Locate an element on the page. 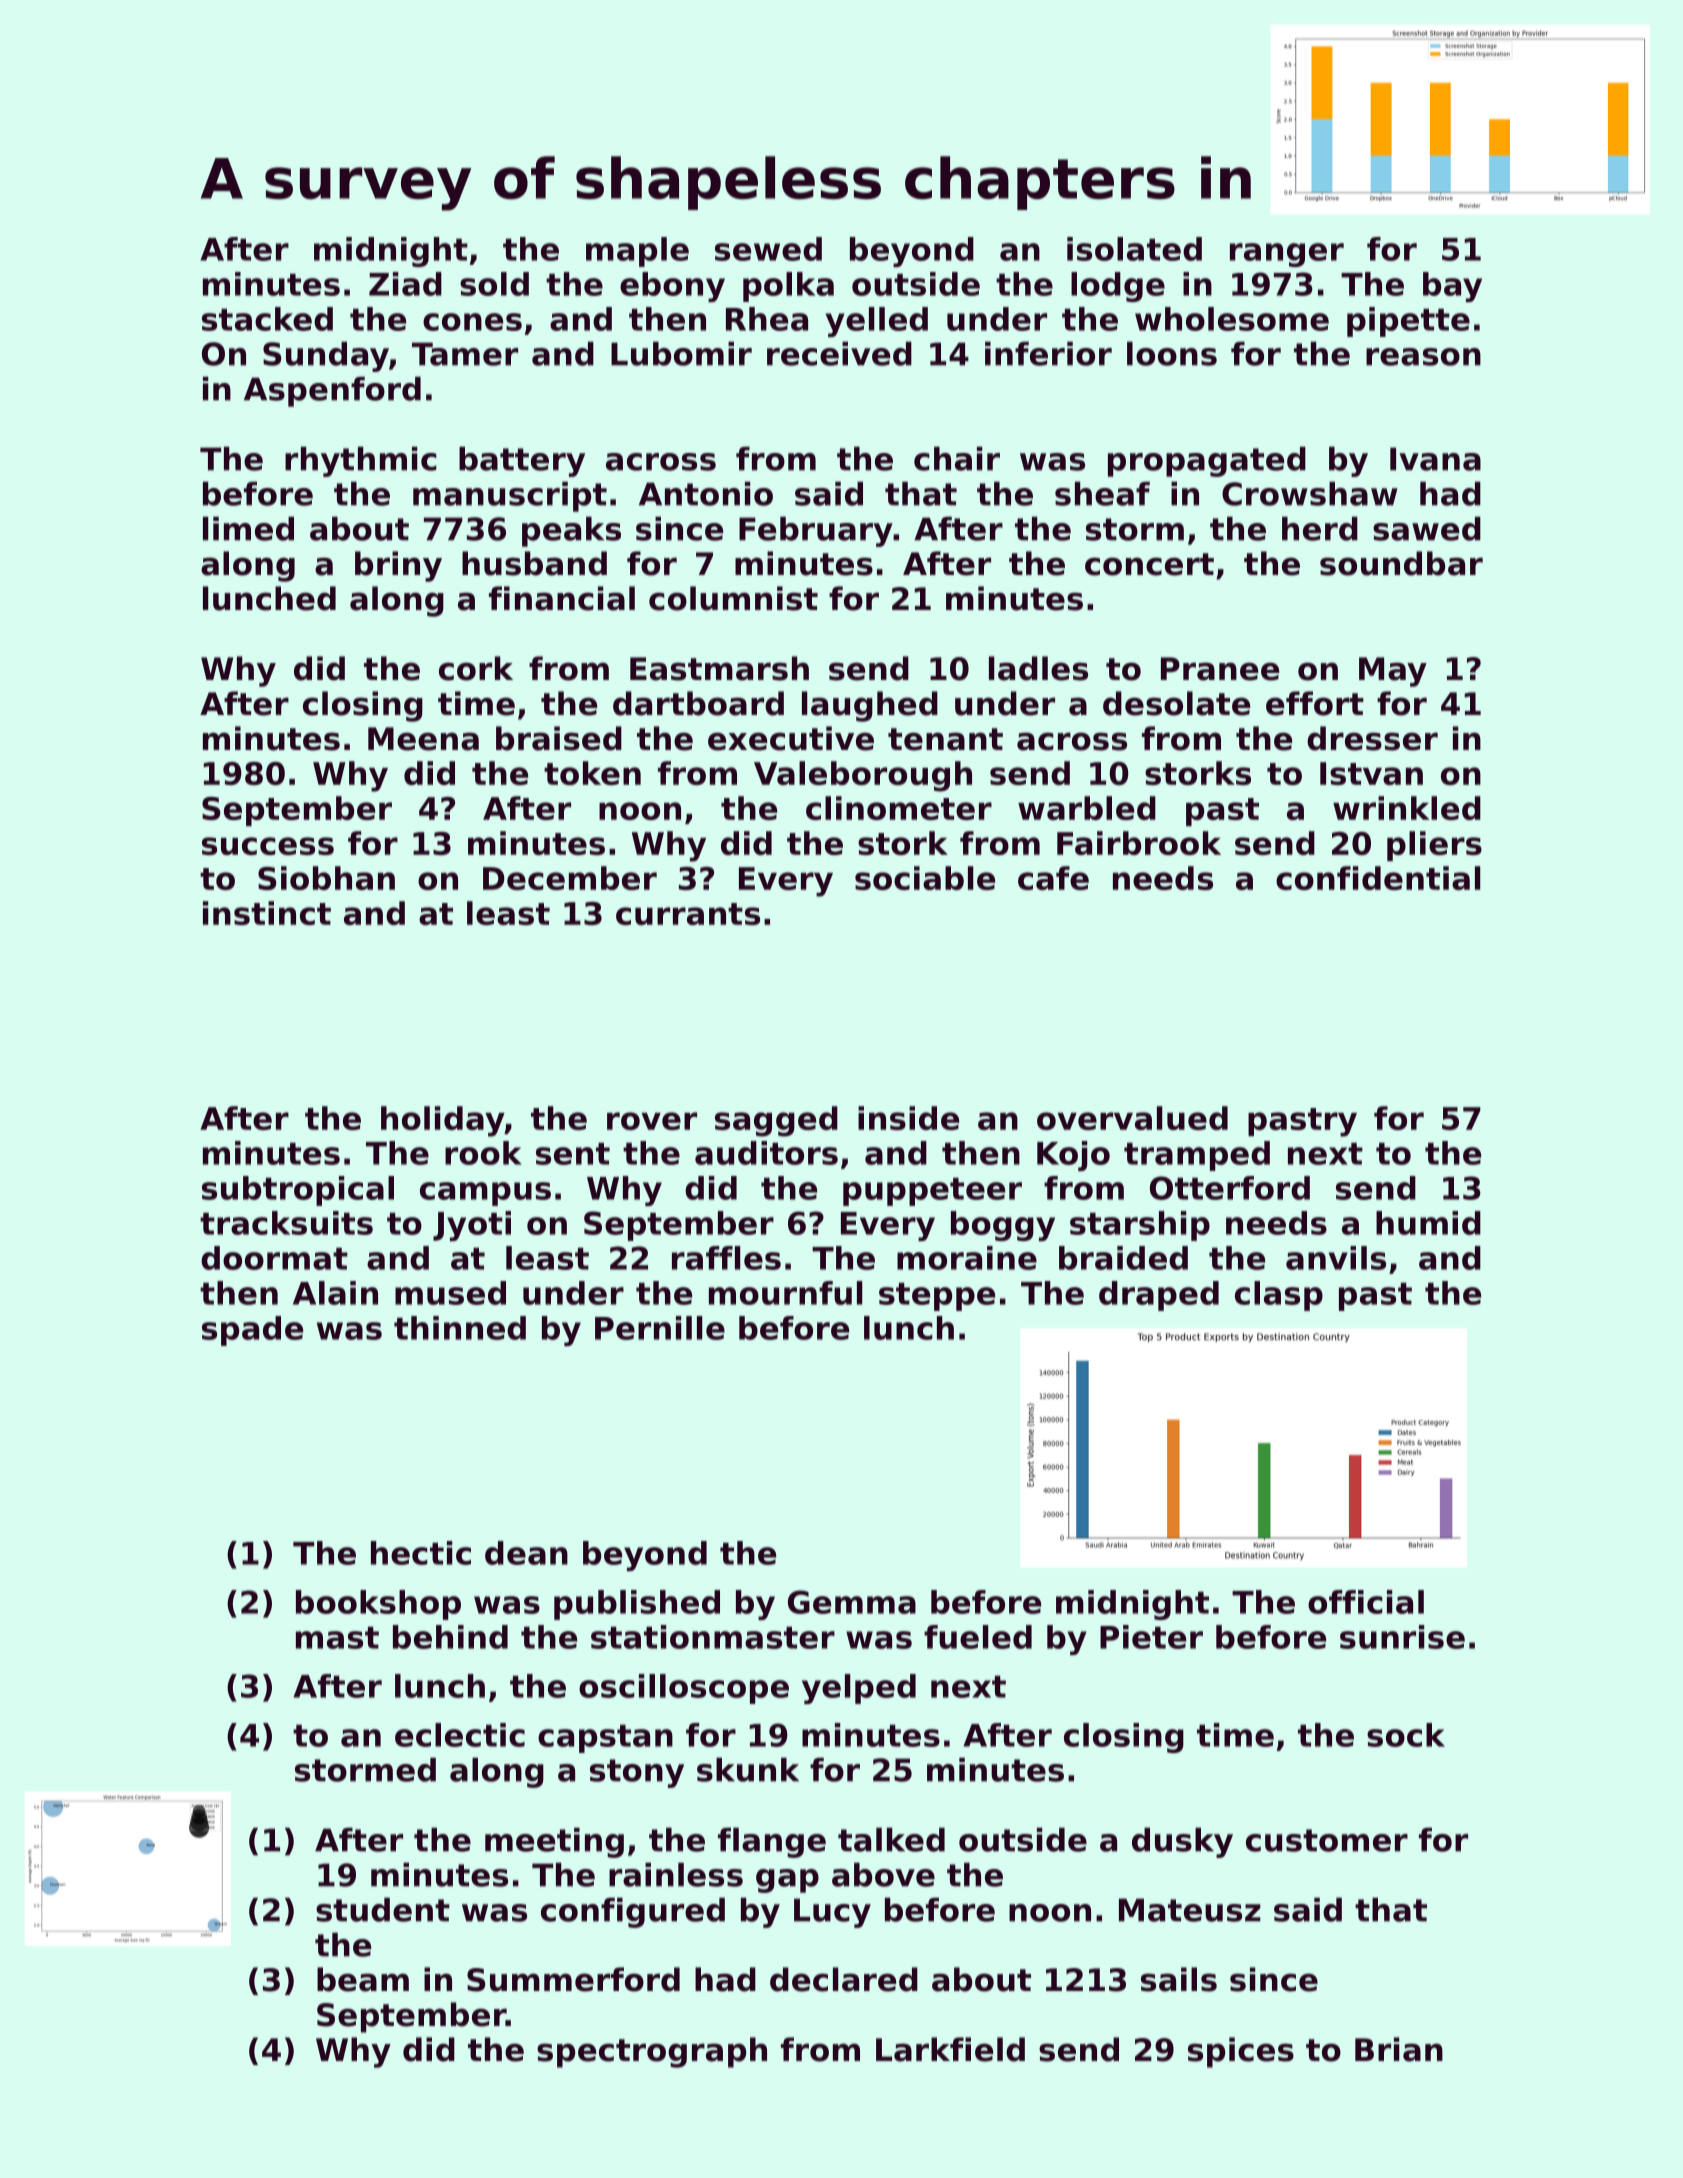  holiday is located at coordinates (442, 1121).
